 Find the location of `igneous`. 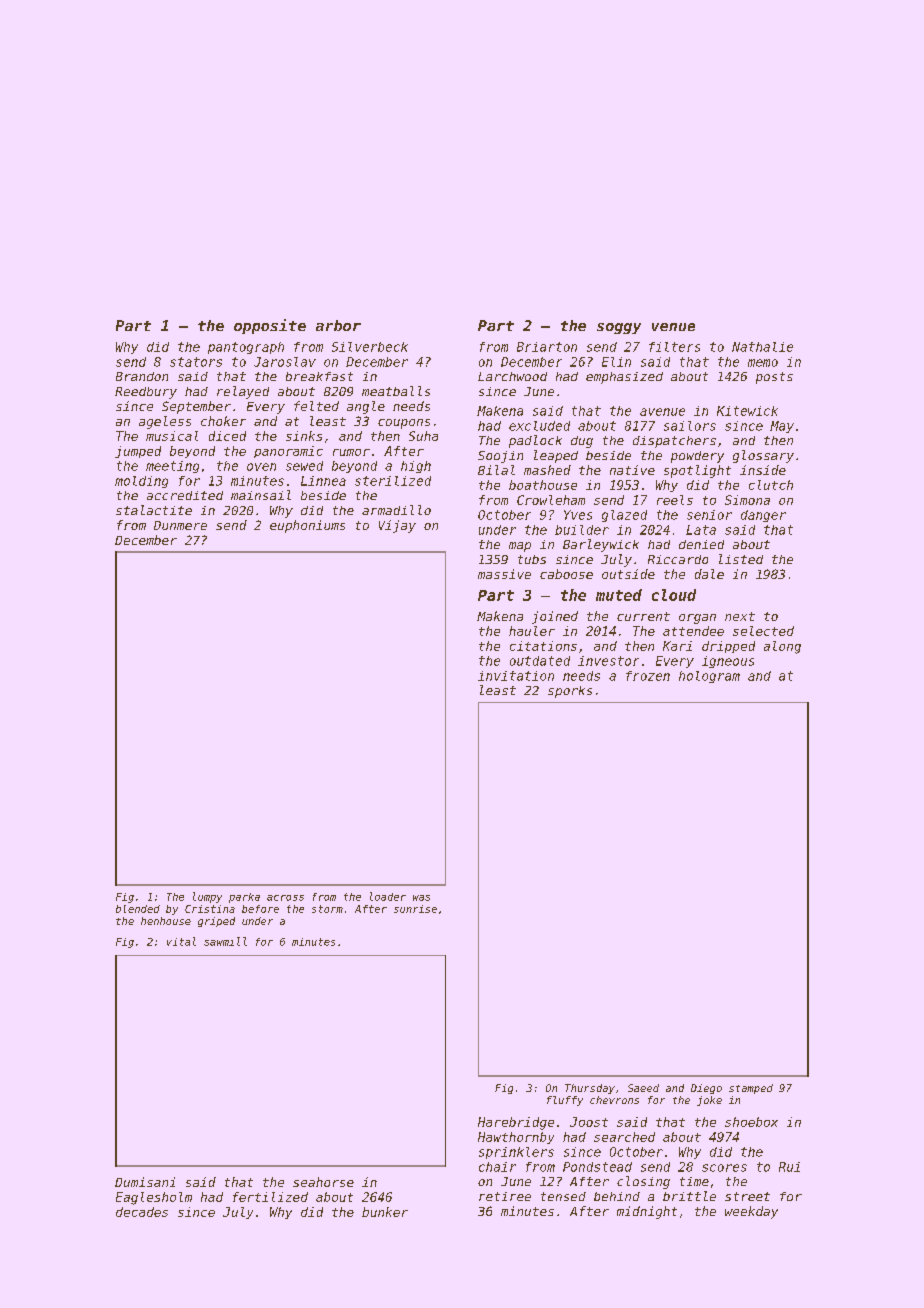

igneous is located at coordinates (728, 662).
